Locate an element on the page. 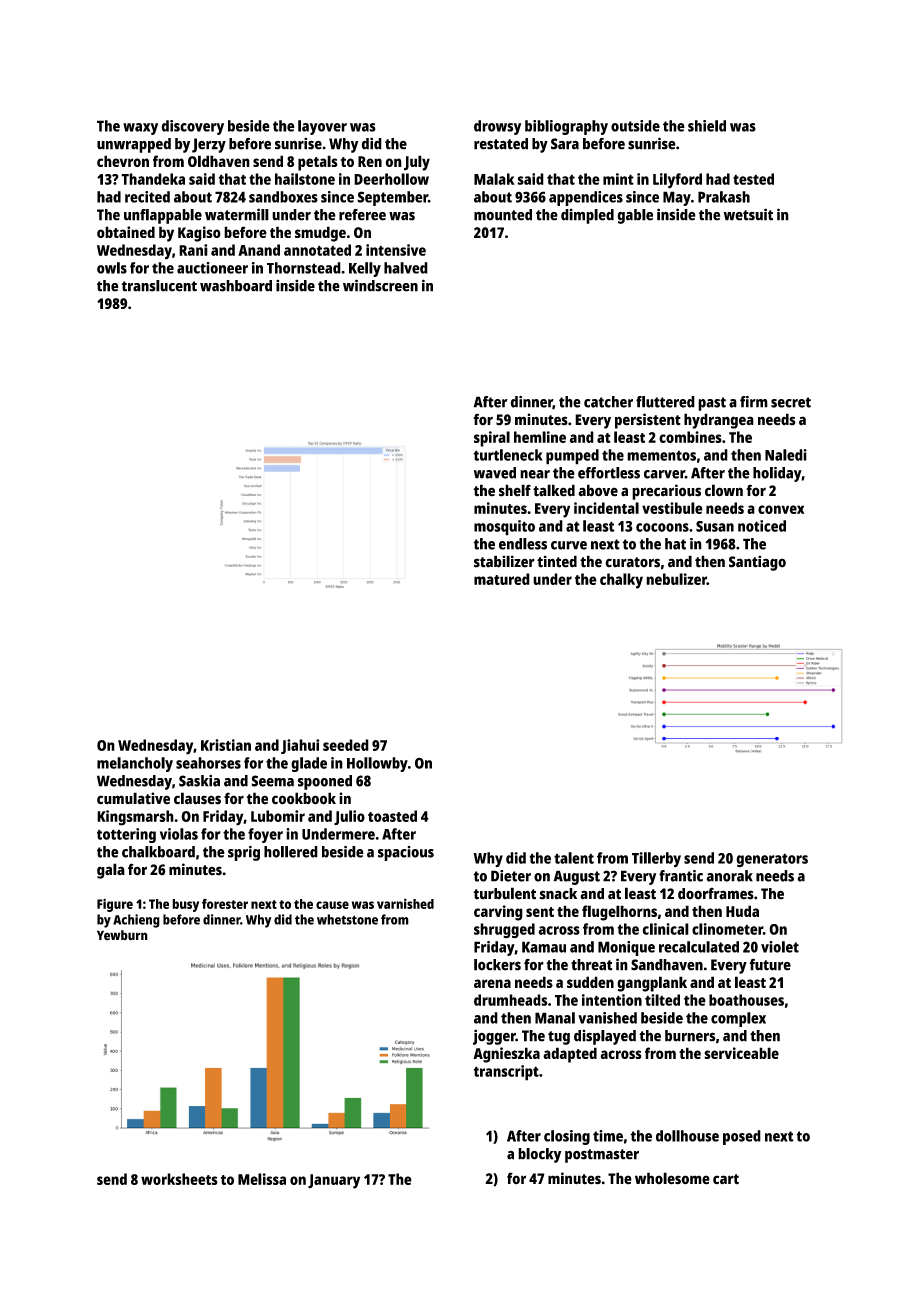 Image resolution: width=908 pixels, height=1316 pixels. arena is located at coordinates (492, 983).
